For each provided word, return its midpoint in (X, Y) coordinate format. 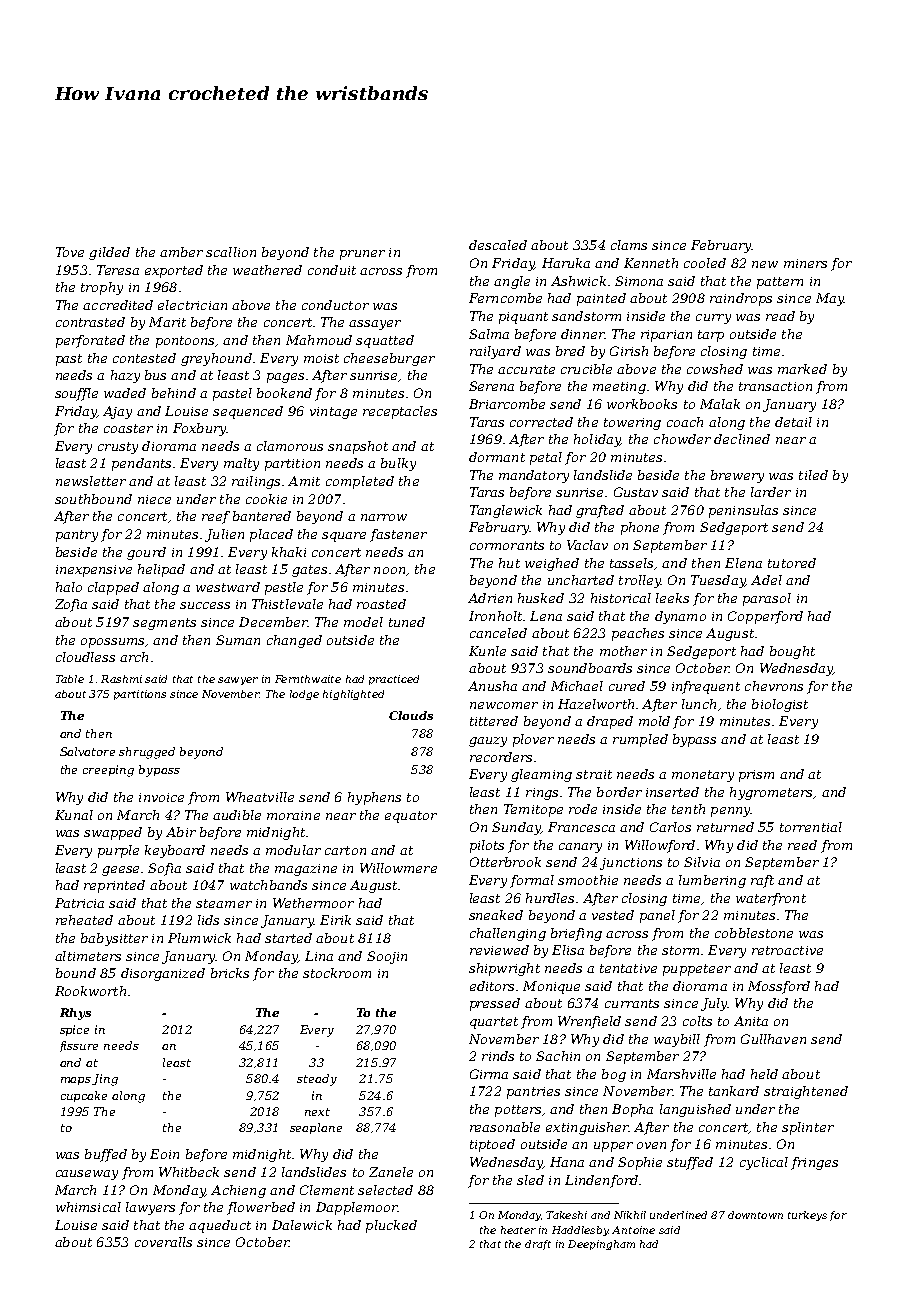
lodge (304, 695)
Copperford (765, 617)
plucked (391, 1226)
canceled (498, 633)
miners (805, 263)
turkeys (807, 1216)
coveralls (163, 1242)
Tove (70, 252)
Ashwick (578, 281)
